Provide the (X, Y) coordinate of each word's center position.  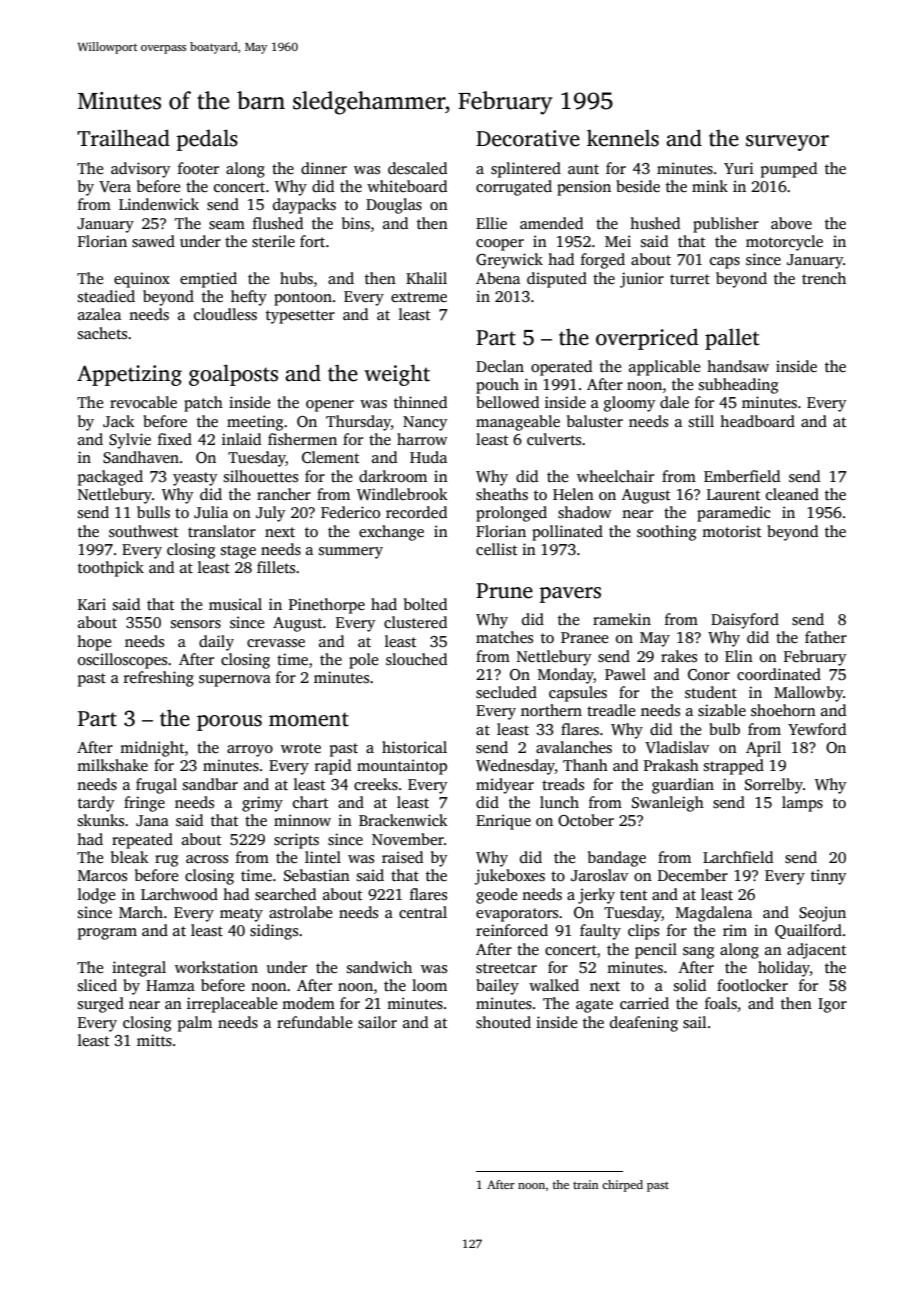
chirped (622, 1186)
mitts (154, 1040)
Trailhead (123, 138)
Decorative (528, 138)
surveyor (787, 143)
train (585, 1184)
